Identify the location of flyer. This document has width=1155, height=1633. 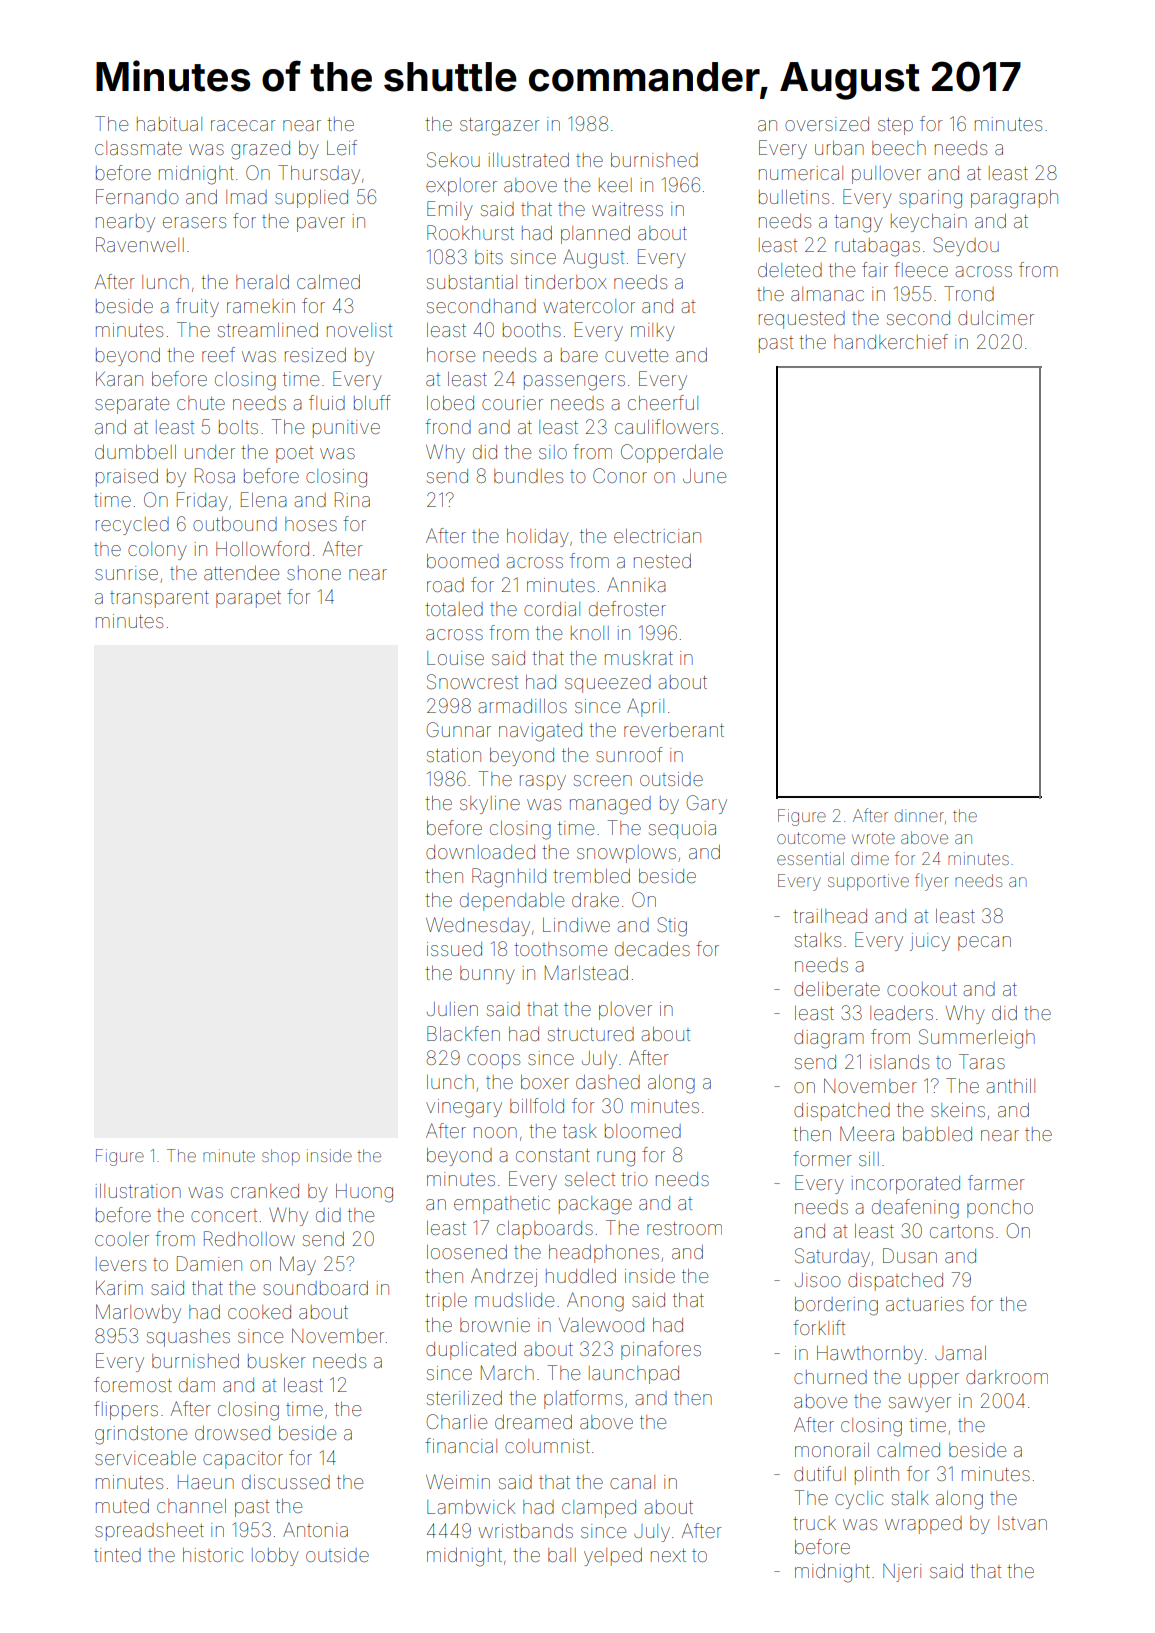
(932, 882).
